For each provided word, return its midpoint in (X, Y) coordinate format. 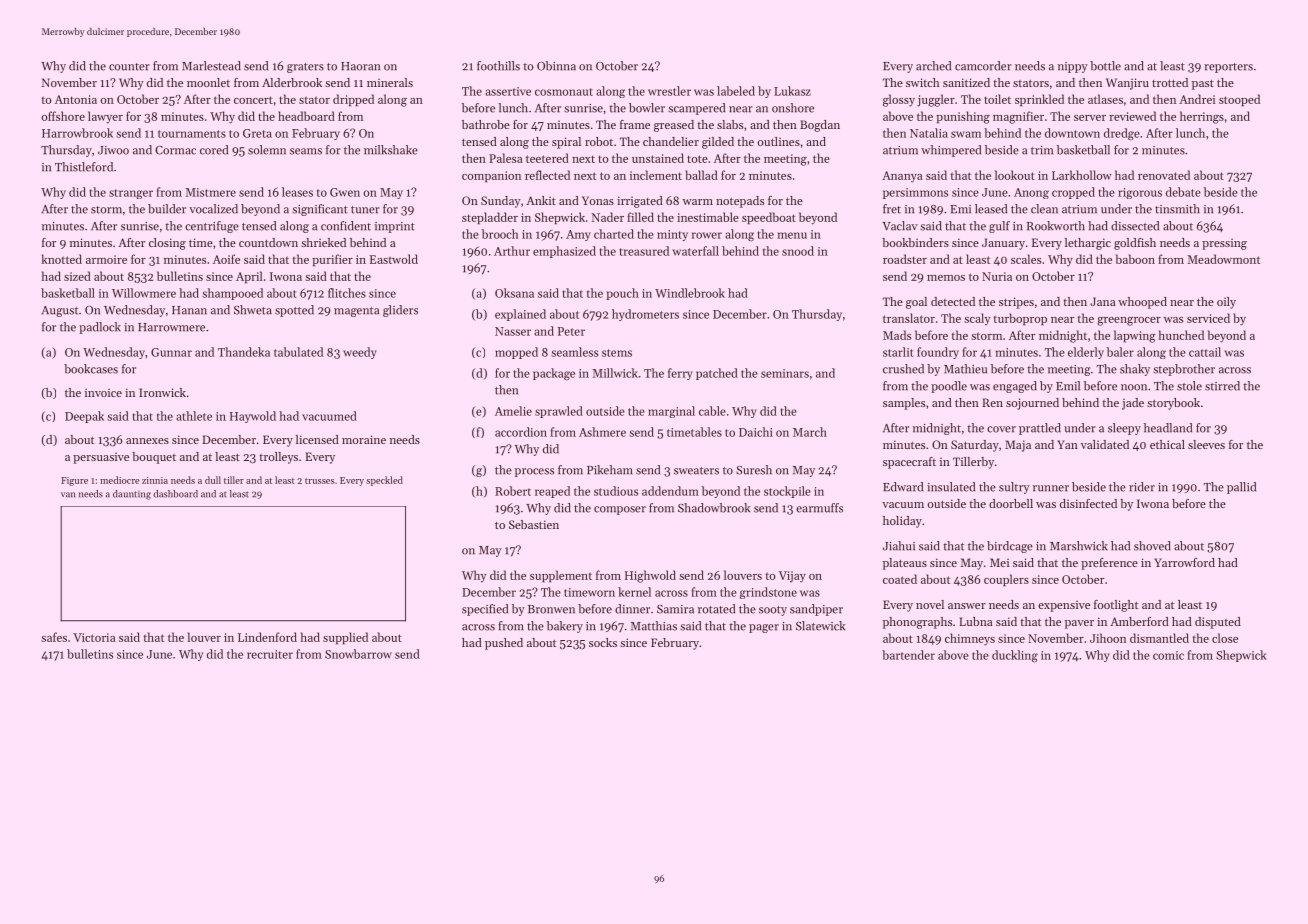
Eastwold (394, 259)
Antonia (76, 99)
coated (900, 579)
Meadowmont (1223, 259)
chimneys (970, 639)
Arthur (512, 251)
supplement (561, 576)
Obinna (556, 66)
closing (167, 244)
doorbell (1011, 503)
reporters (1228, 68)
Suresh (754, 470)
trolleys (278, 458)
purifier (332, 260)
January (1003, 244)
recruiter (270, 654)
